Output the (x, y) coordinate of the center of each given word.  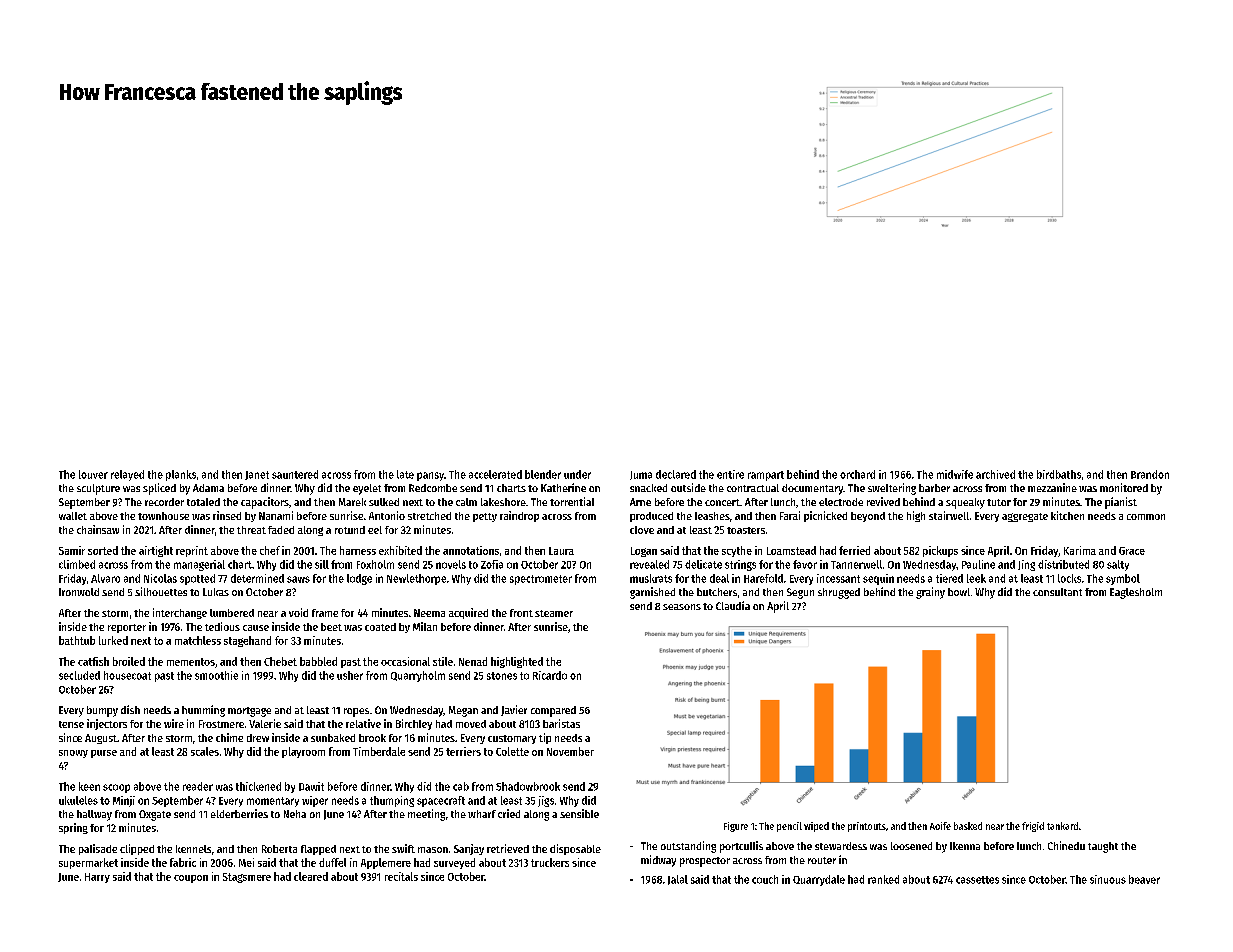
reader (198, 786)
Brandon (1150, 474)
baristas (561, 723)
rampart (766, 476)
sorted (103, 550)
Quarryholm (418, 676)
